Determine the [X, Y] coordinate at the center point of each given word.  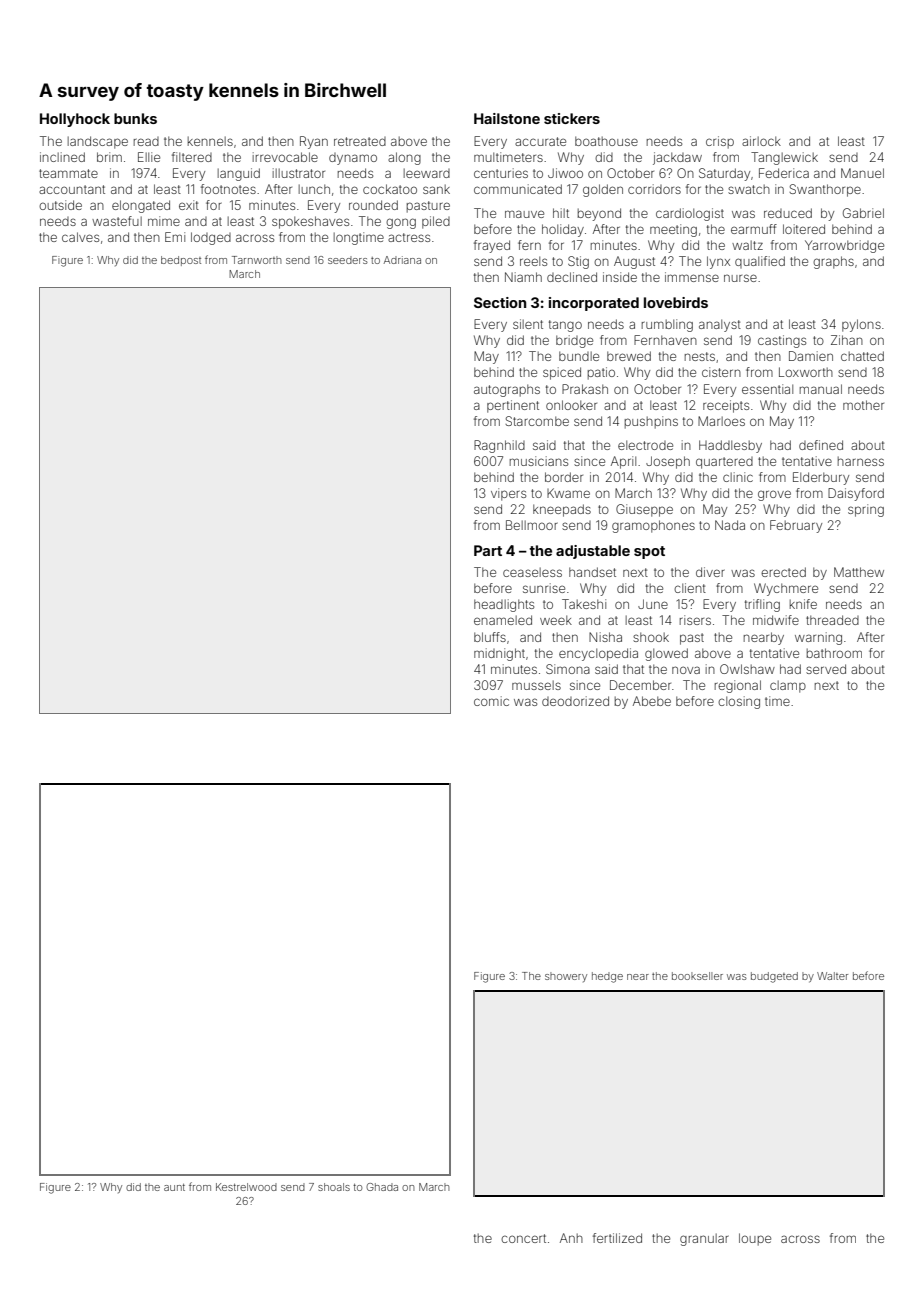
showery [566, 977]
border [564, 477]
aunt [174, 1187]
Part [488, 550]
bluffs [490, 637]
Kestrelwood [246, 1187]
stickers [572, 118]
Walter [832, 976]
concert [523, 1238]
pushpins [651, 422]
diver [710, 572]
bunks [135, 118]
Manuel [862, 173]
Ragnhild [499, 446]
